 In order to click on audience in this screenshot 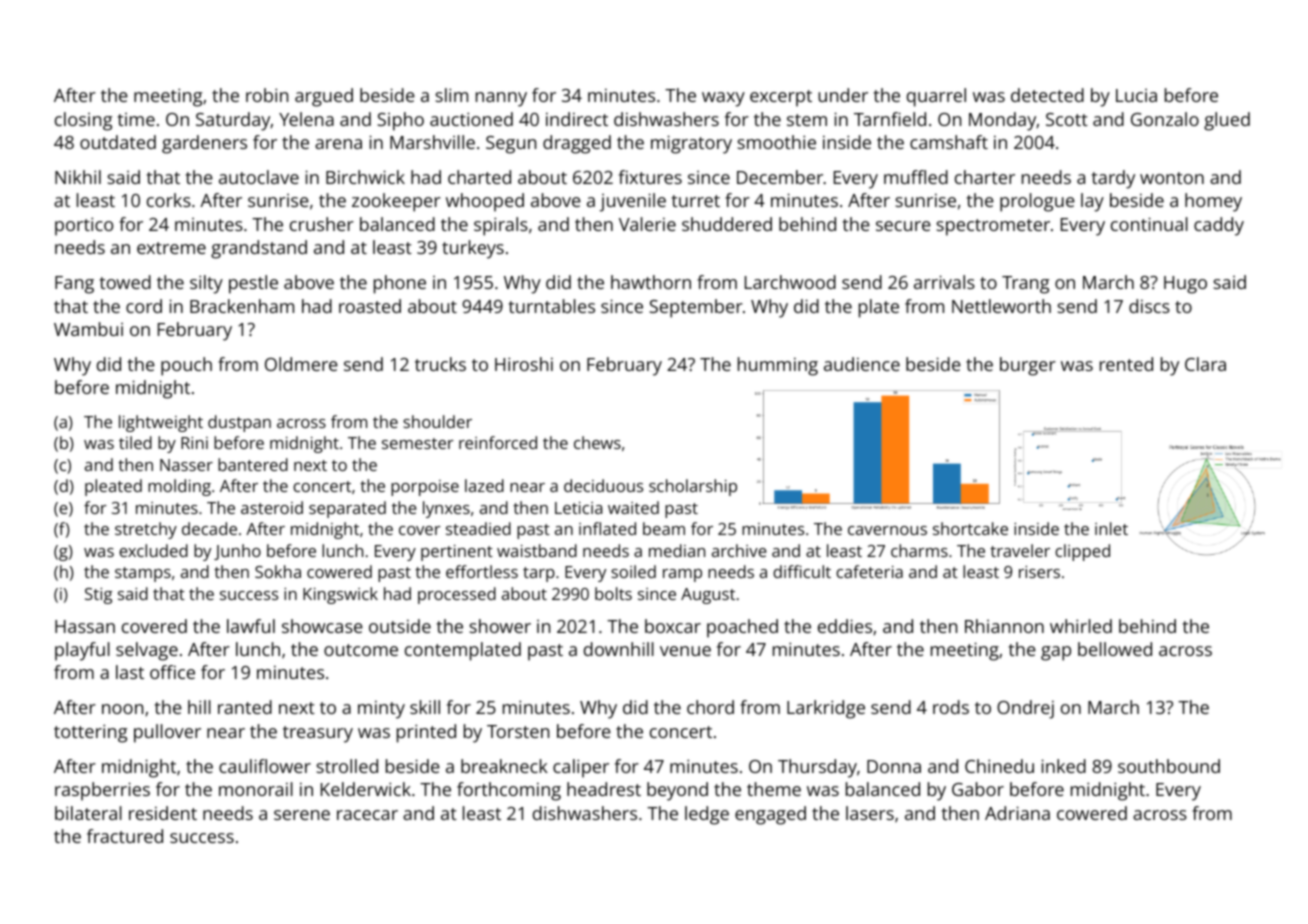, I will do `click(862, 364)`.
